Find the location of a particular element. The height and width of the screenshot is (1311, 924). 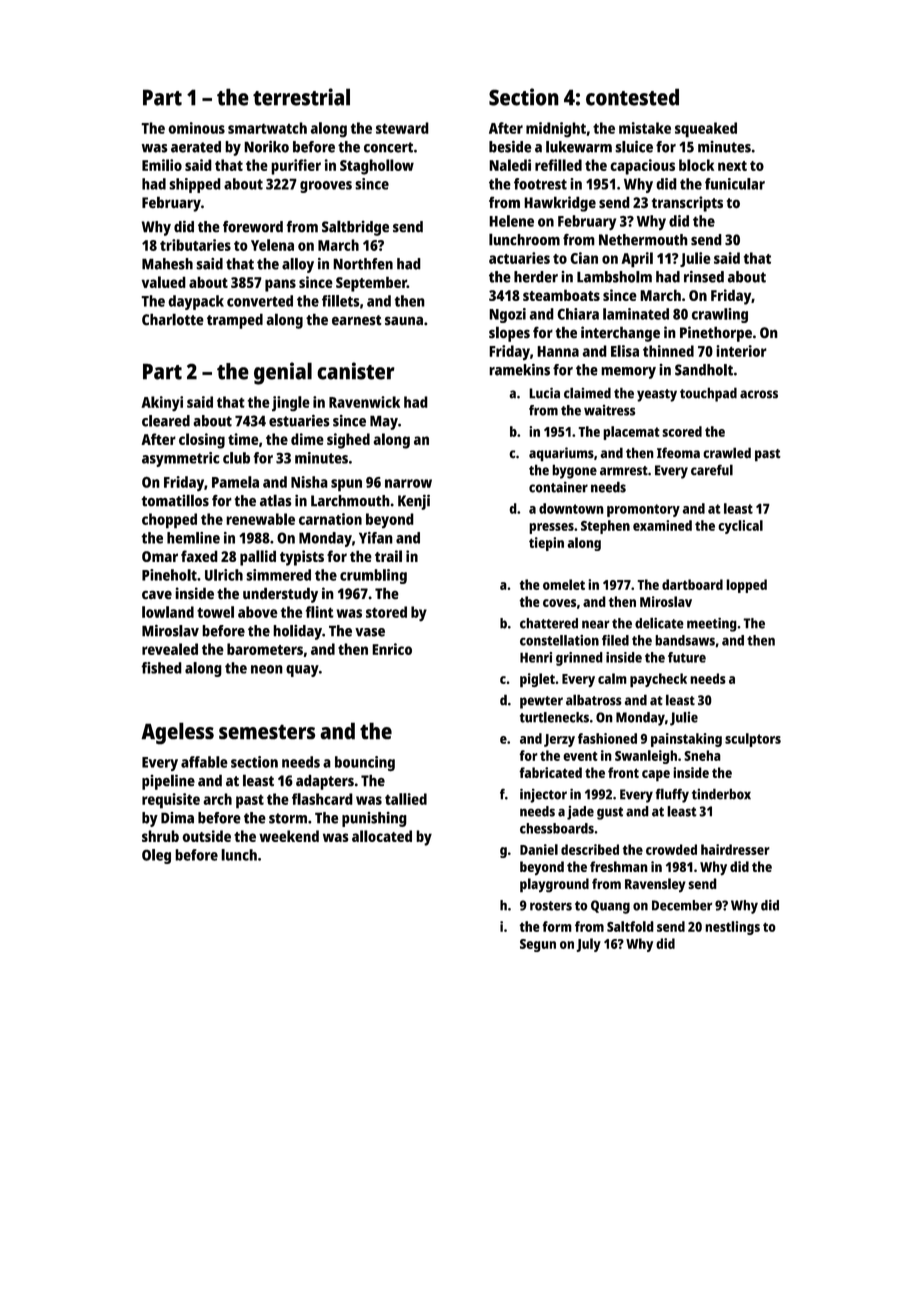

terrestrial is located at coordinates (301, 97).
